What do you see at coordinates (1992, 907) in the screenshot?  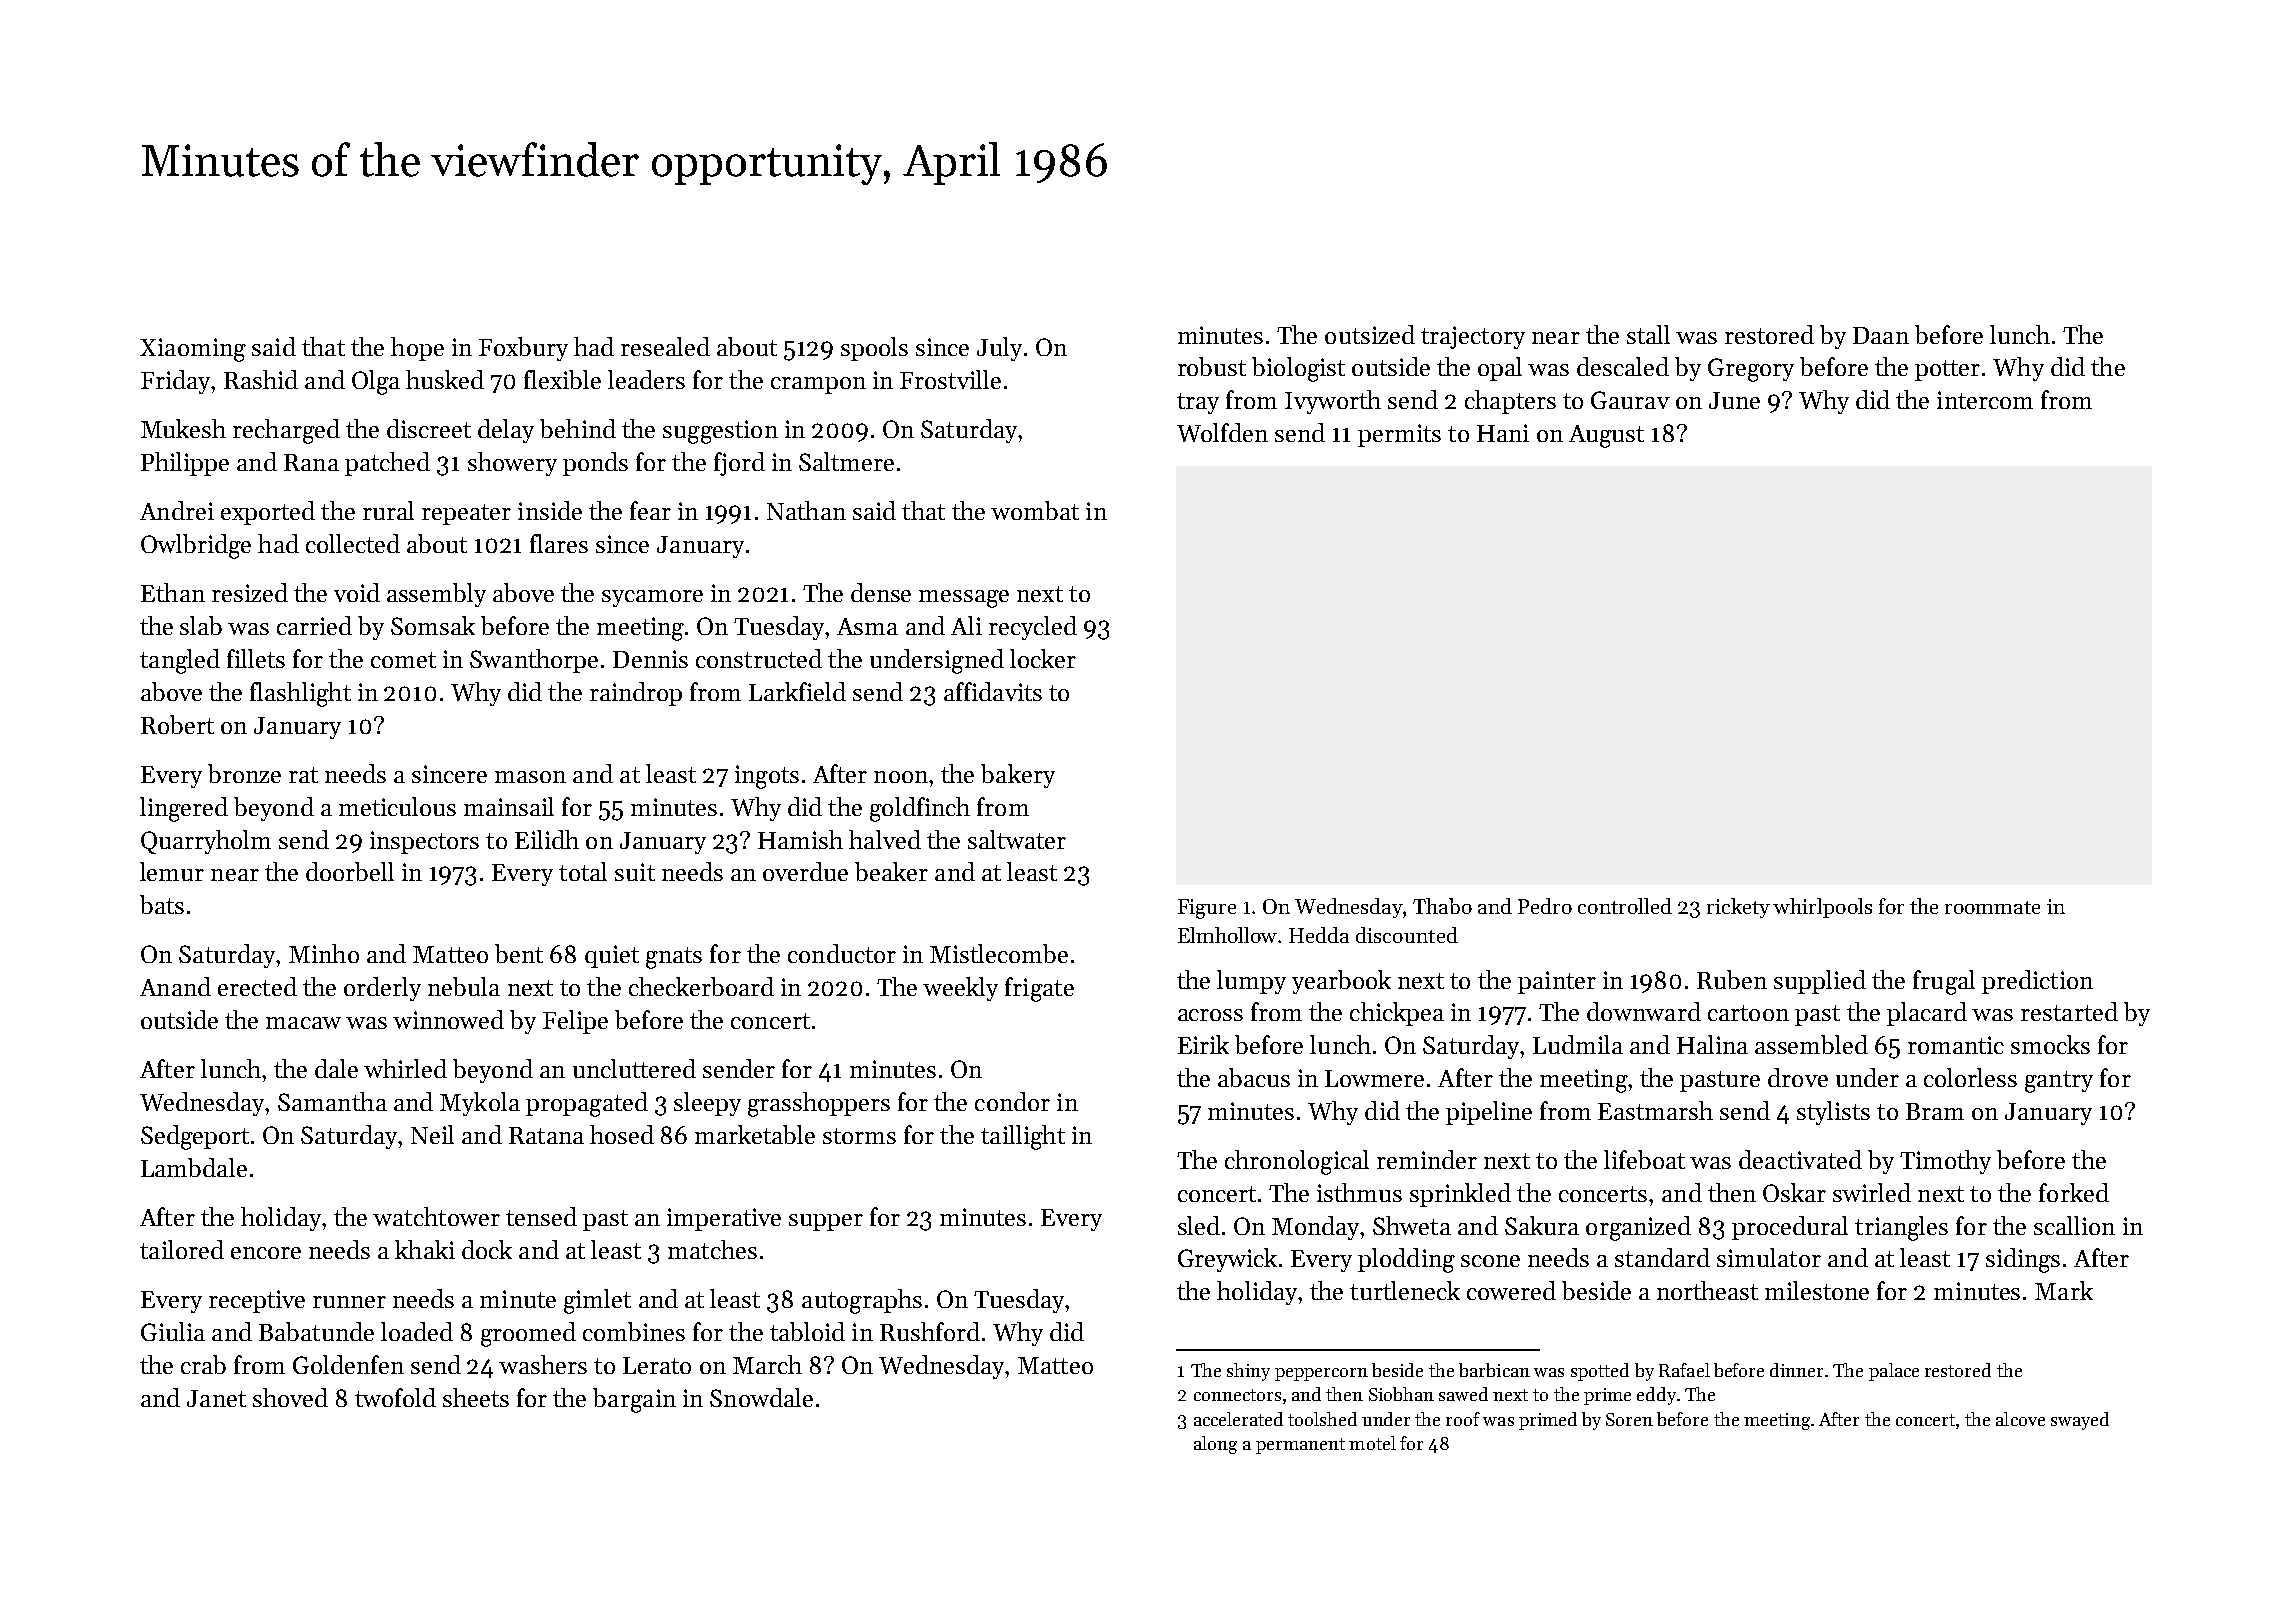 I see `roommate` at bounding box center [1992, 907].
